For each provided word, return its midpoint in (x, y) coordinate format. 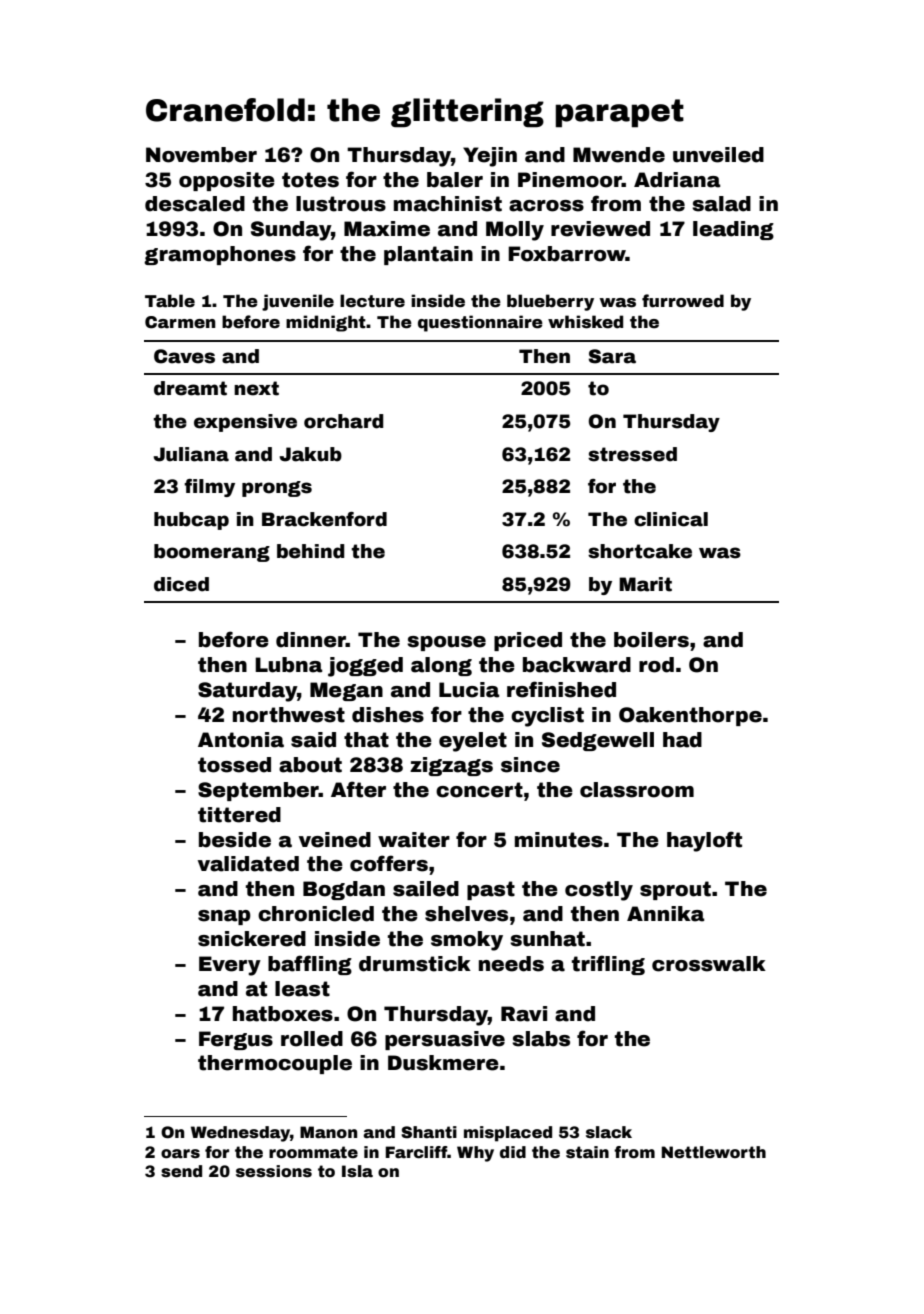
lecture (372, 301)
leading (733, 230)
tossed (234, 765)
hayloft (704, 841)
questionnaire (480, 323)
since (530, 765)
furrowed (683, 301)
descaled (195, 204)
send (181, 1171)
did (513, 1152)
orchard (344, 421)
